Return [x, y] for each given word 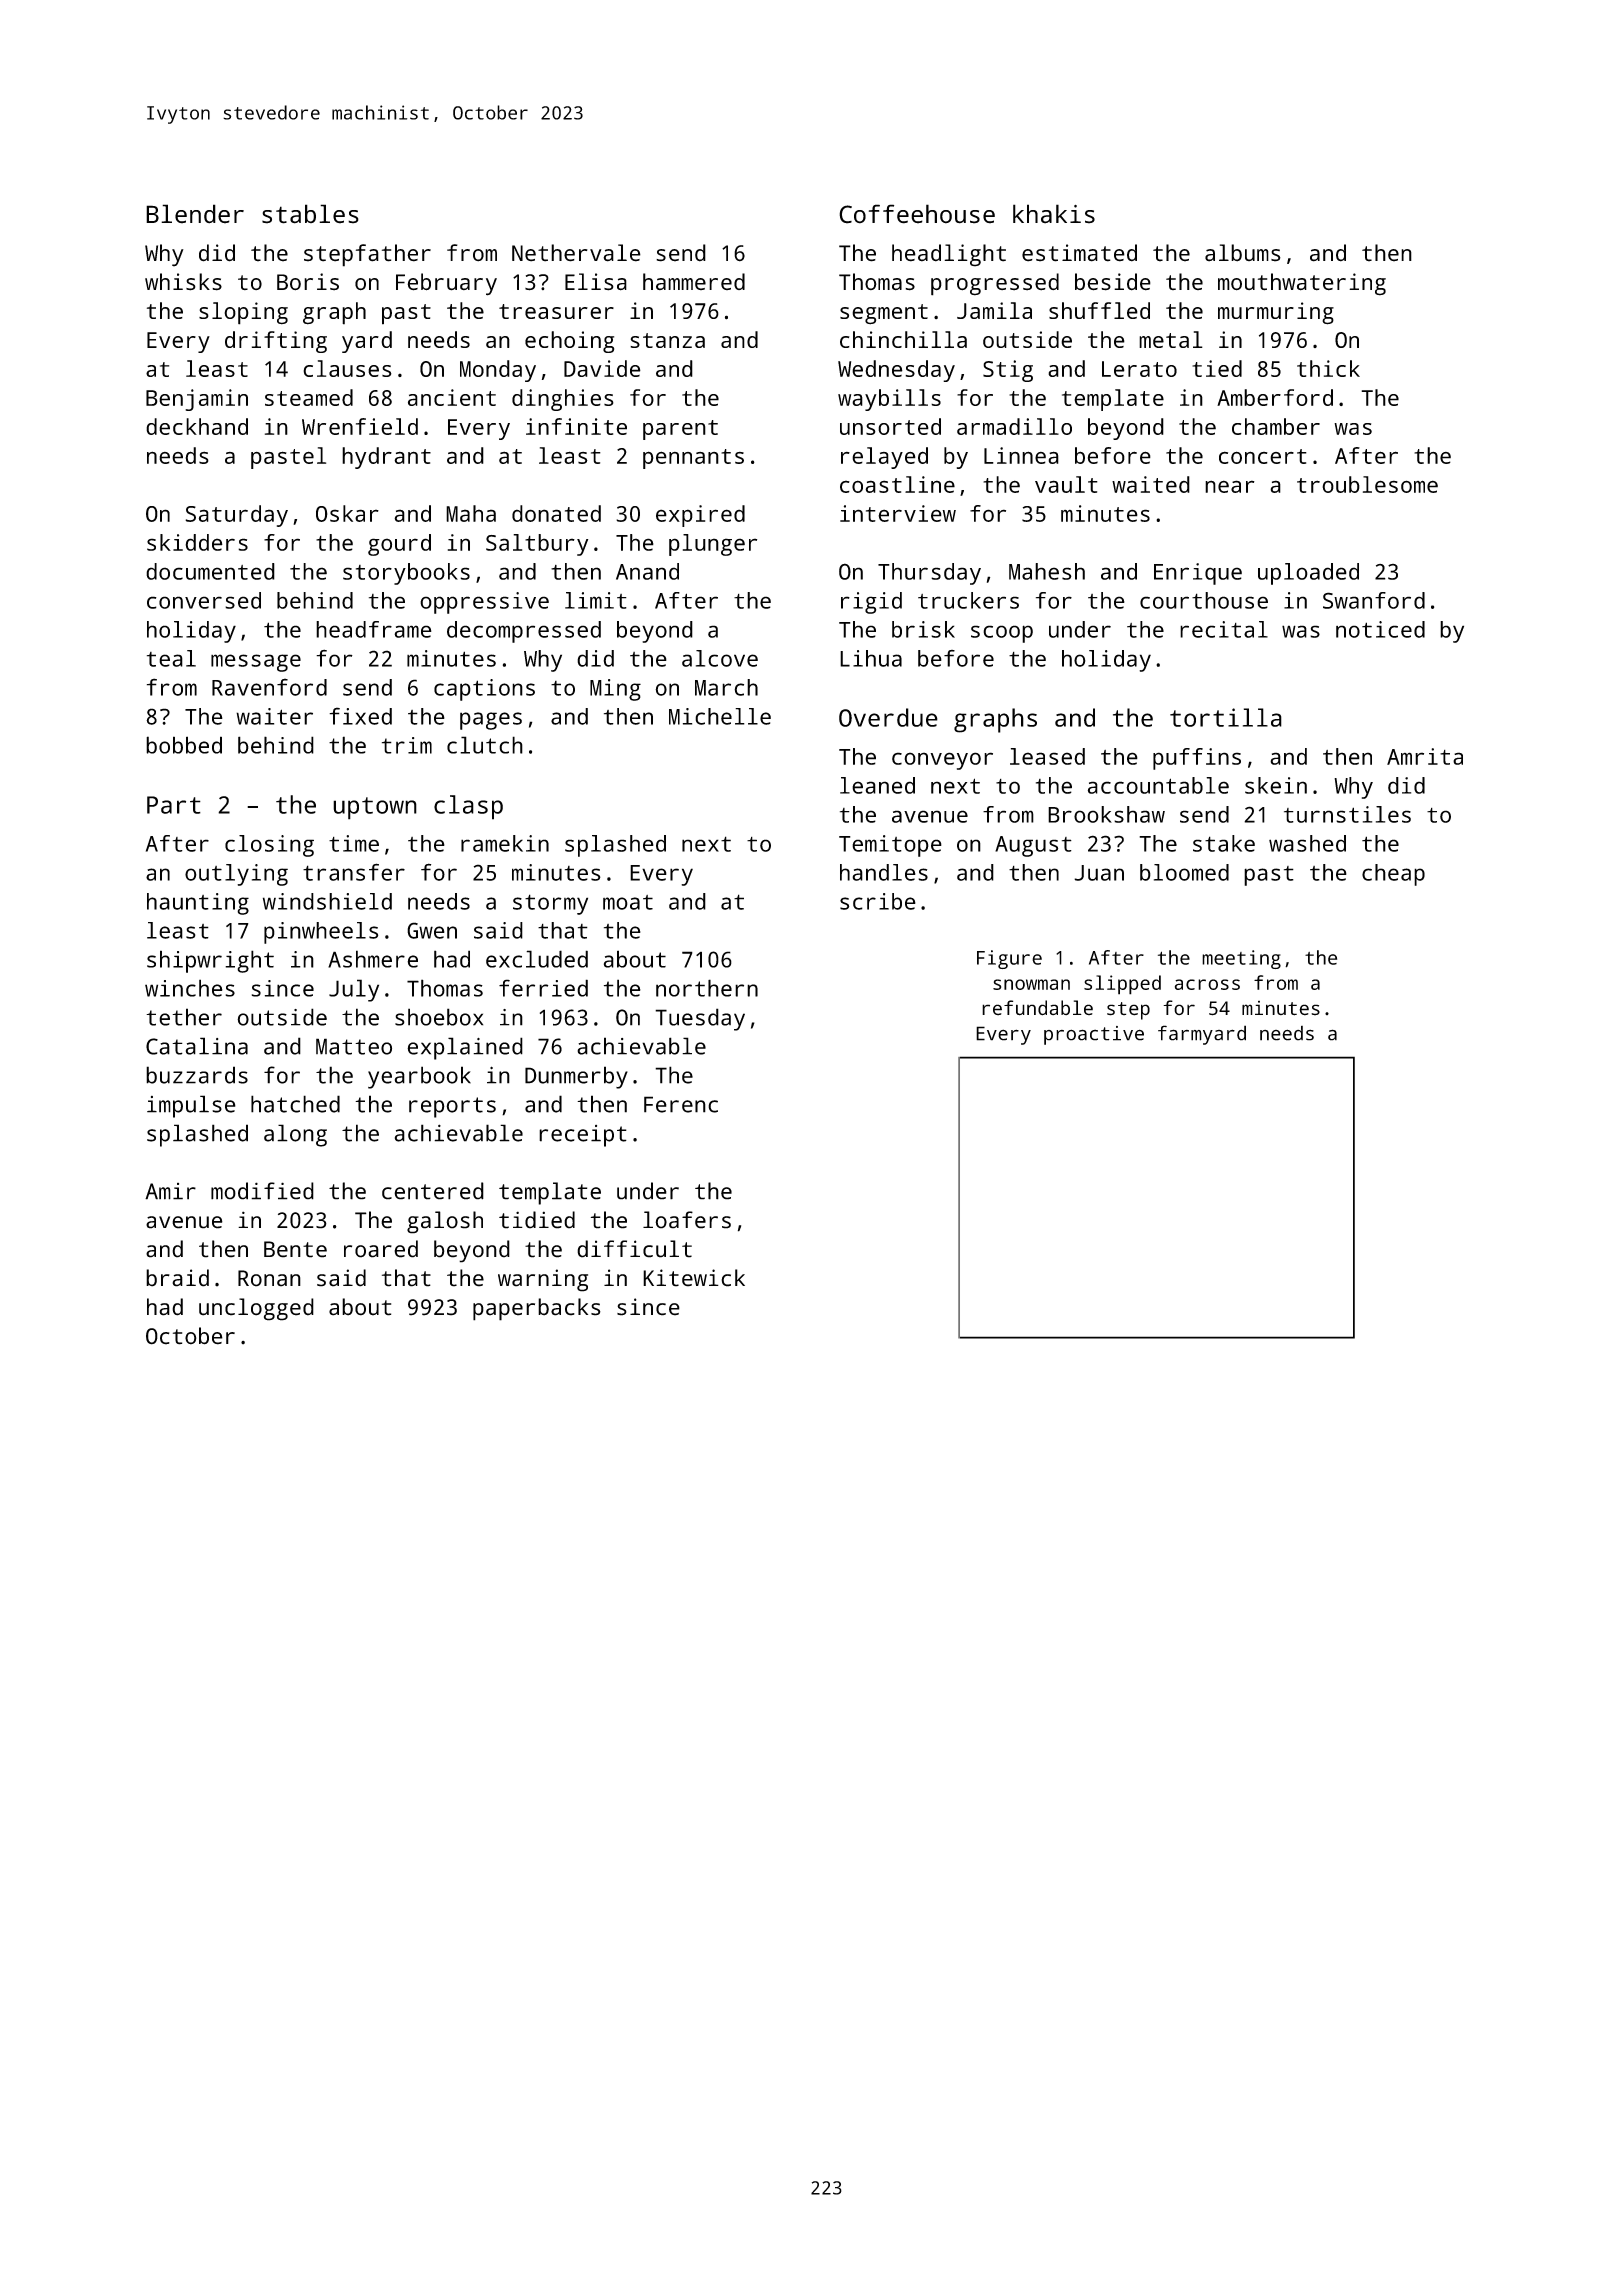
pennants [693, 459]
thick [1328, 368]
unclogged [256, 1309]
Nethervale [576, 253]
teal [171, 658]
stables [310, 214]
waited [1151, 484]
